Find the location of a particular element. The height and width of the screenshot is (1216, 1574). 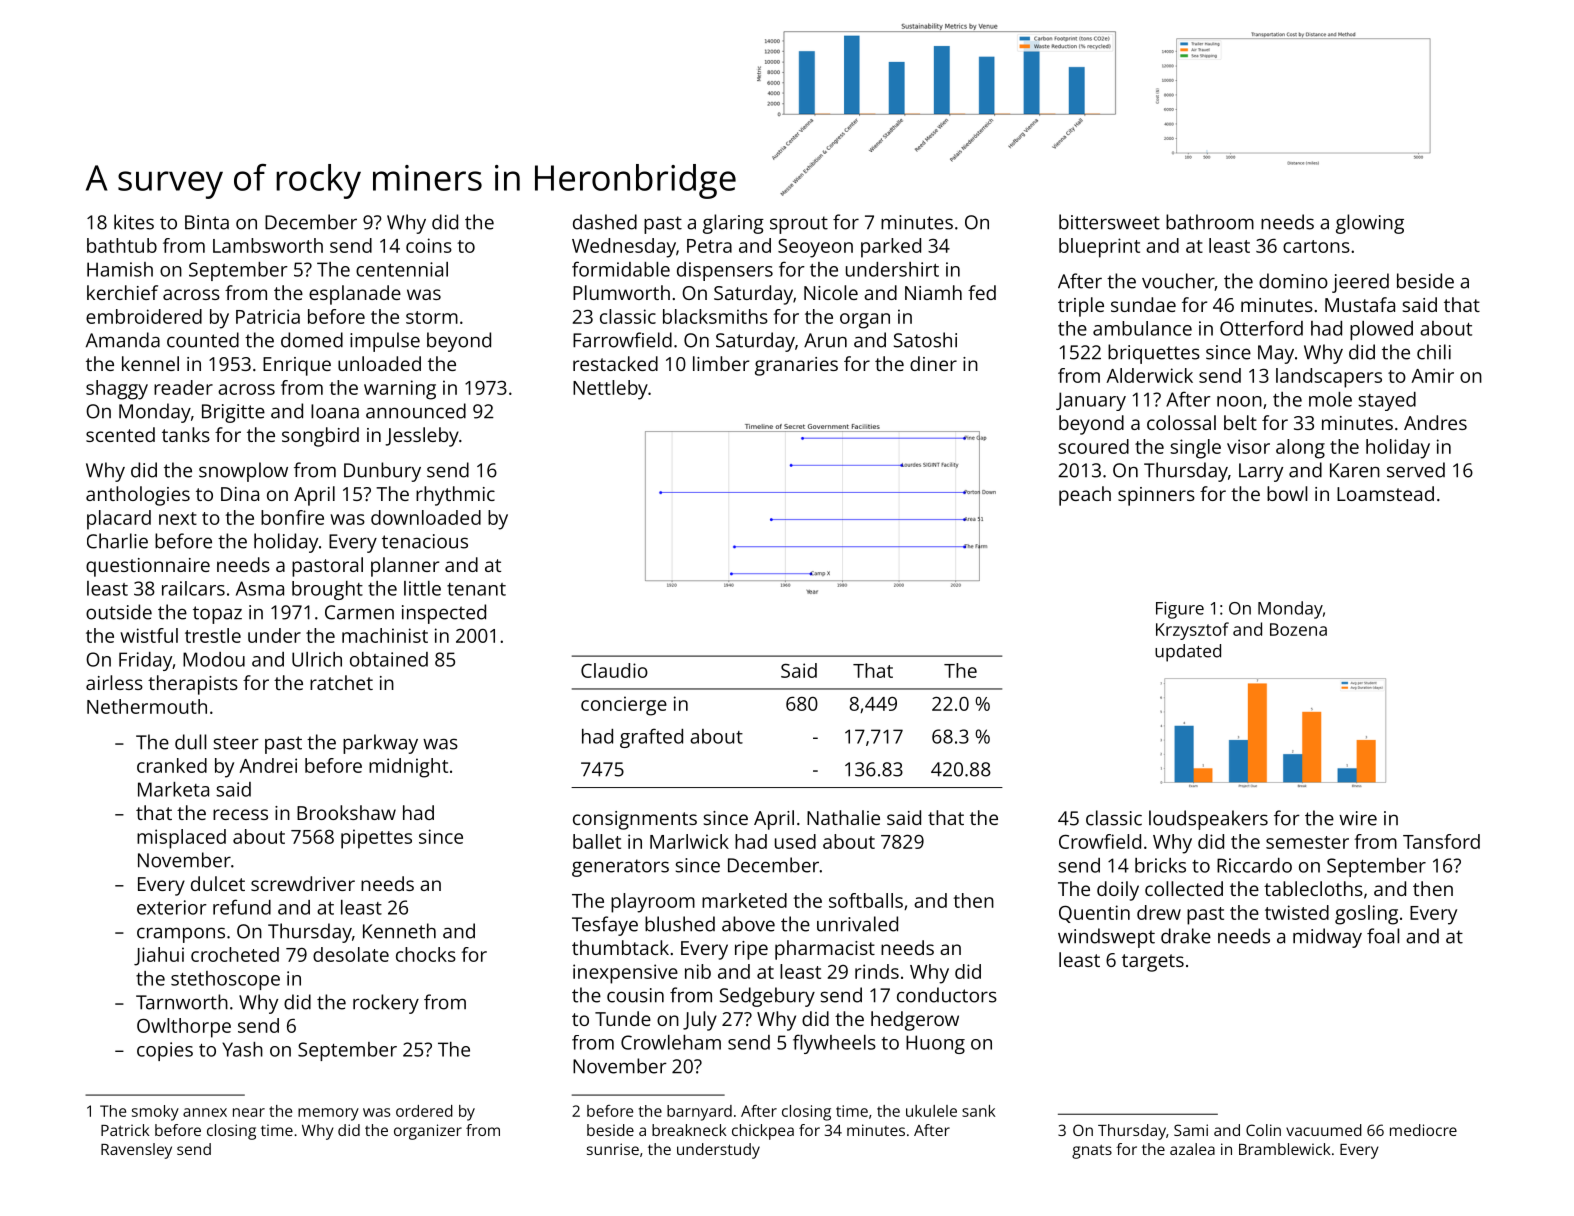

Marketa is located at coordinates (173, 789).
